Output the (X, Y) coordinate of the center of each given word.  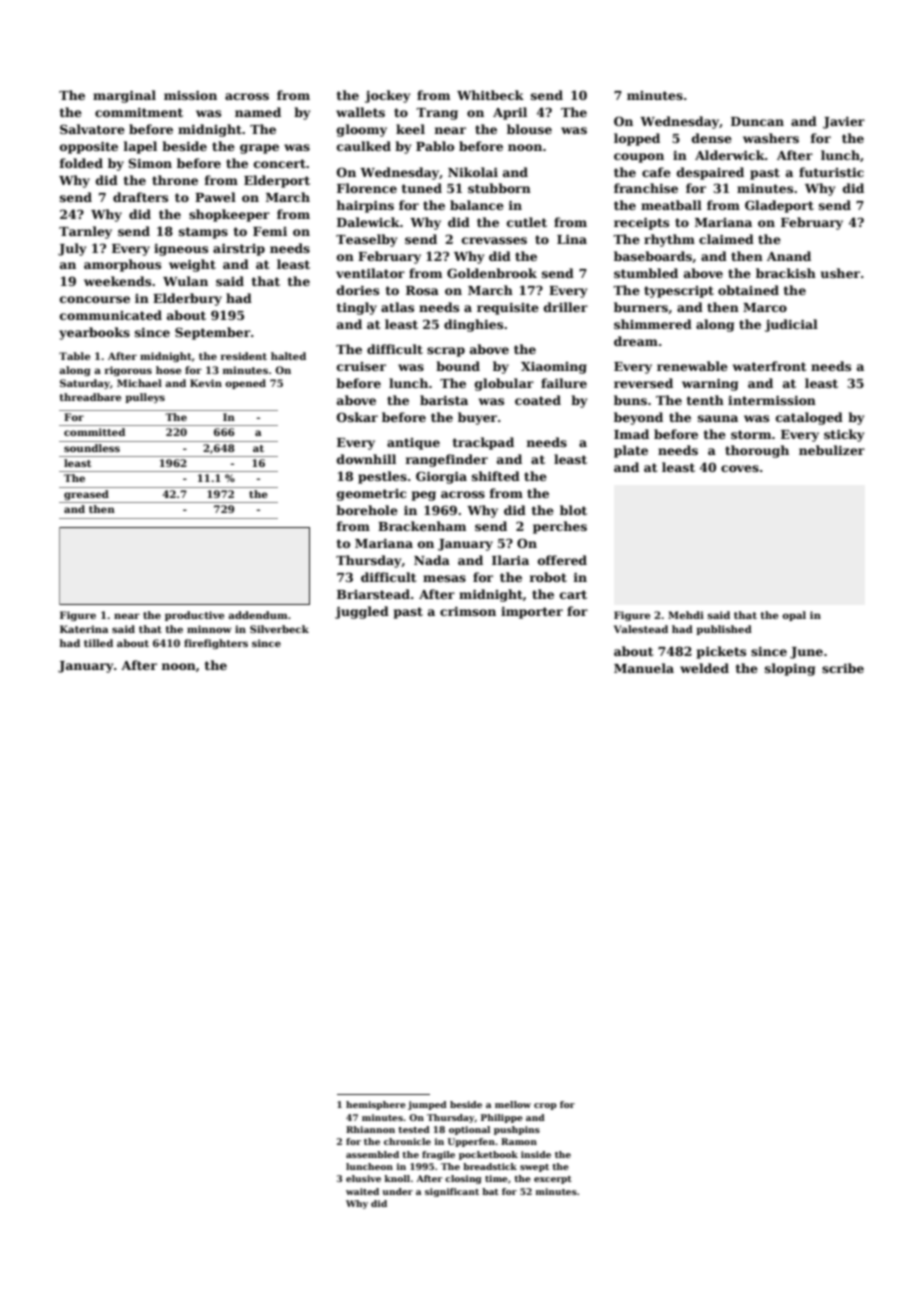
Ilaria (510, 560)
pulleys (145, 398)
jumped (427, 1105)
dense (712, 138)
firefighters (216, 644)
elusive (363, 1178)
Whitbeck (490, 95)
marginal (124, 96)
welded (704, 668)
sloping (790, 669)
